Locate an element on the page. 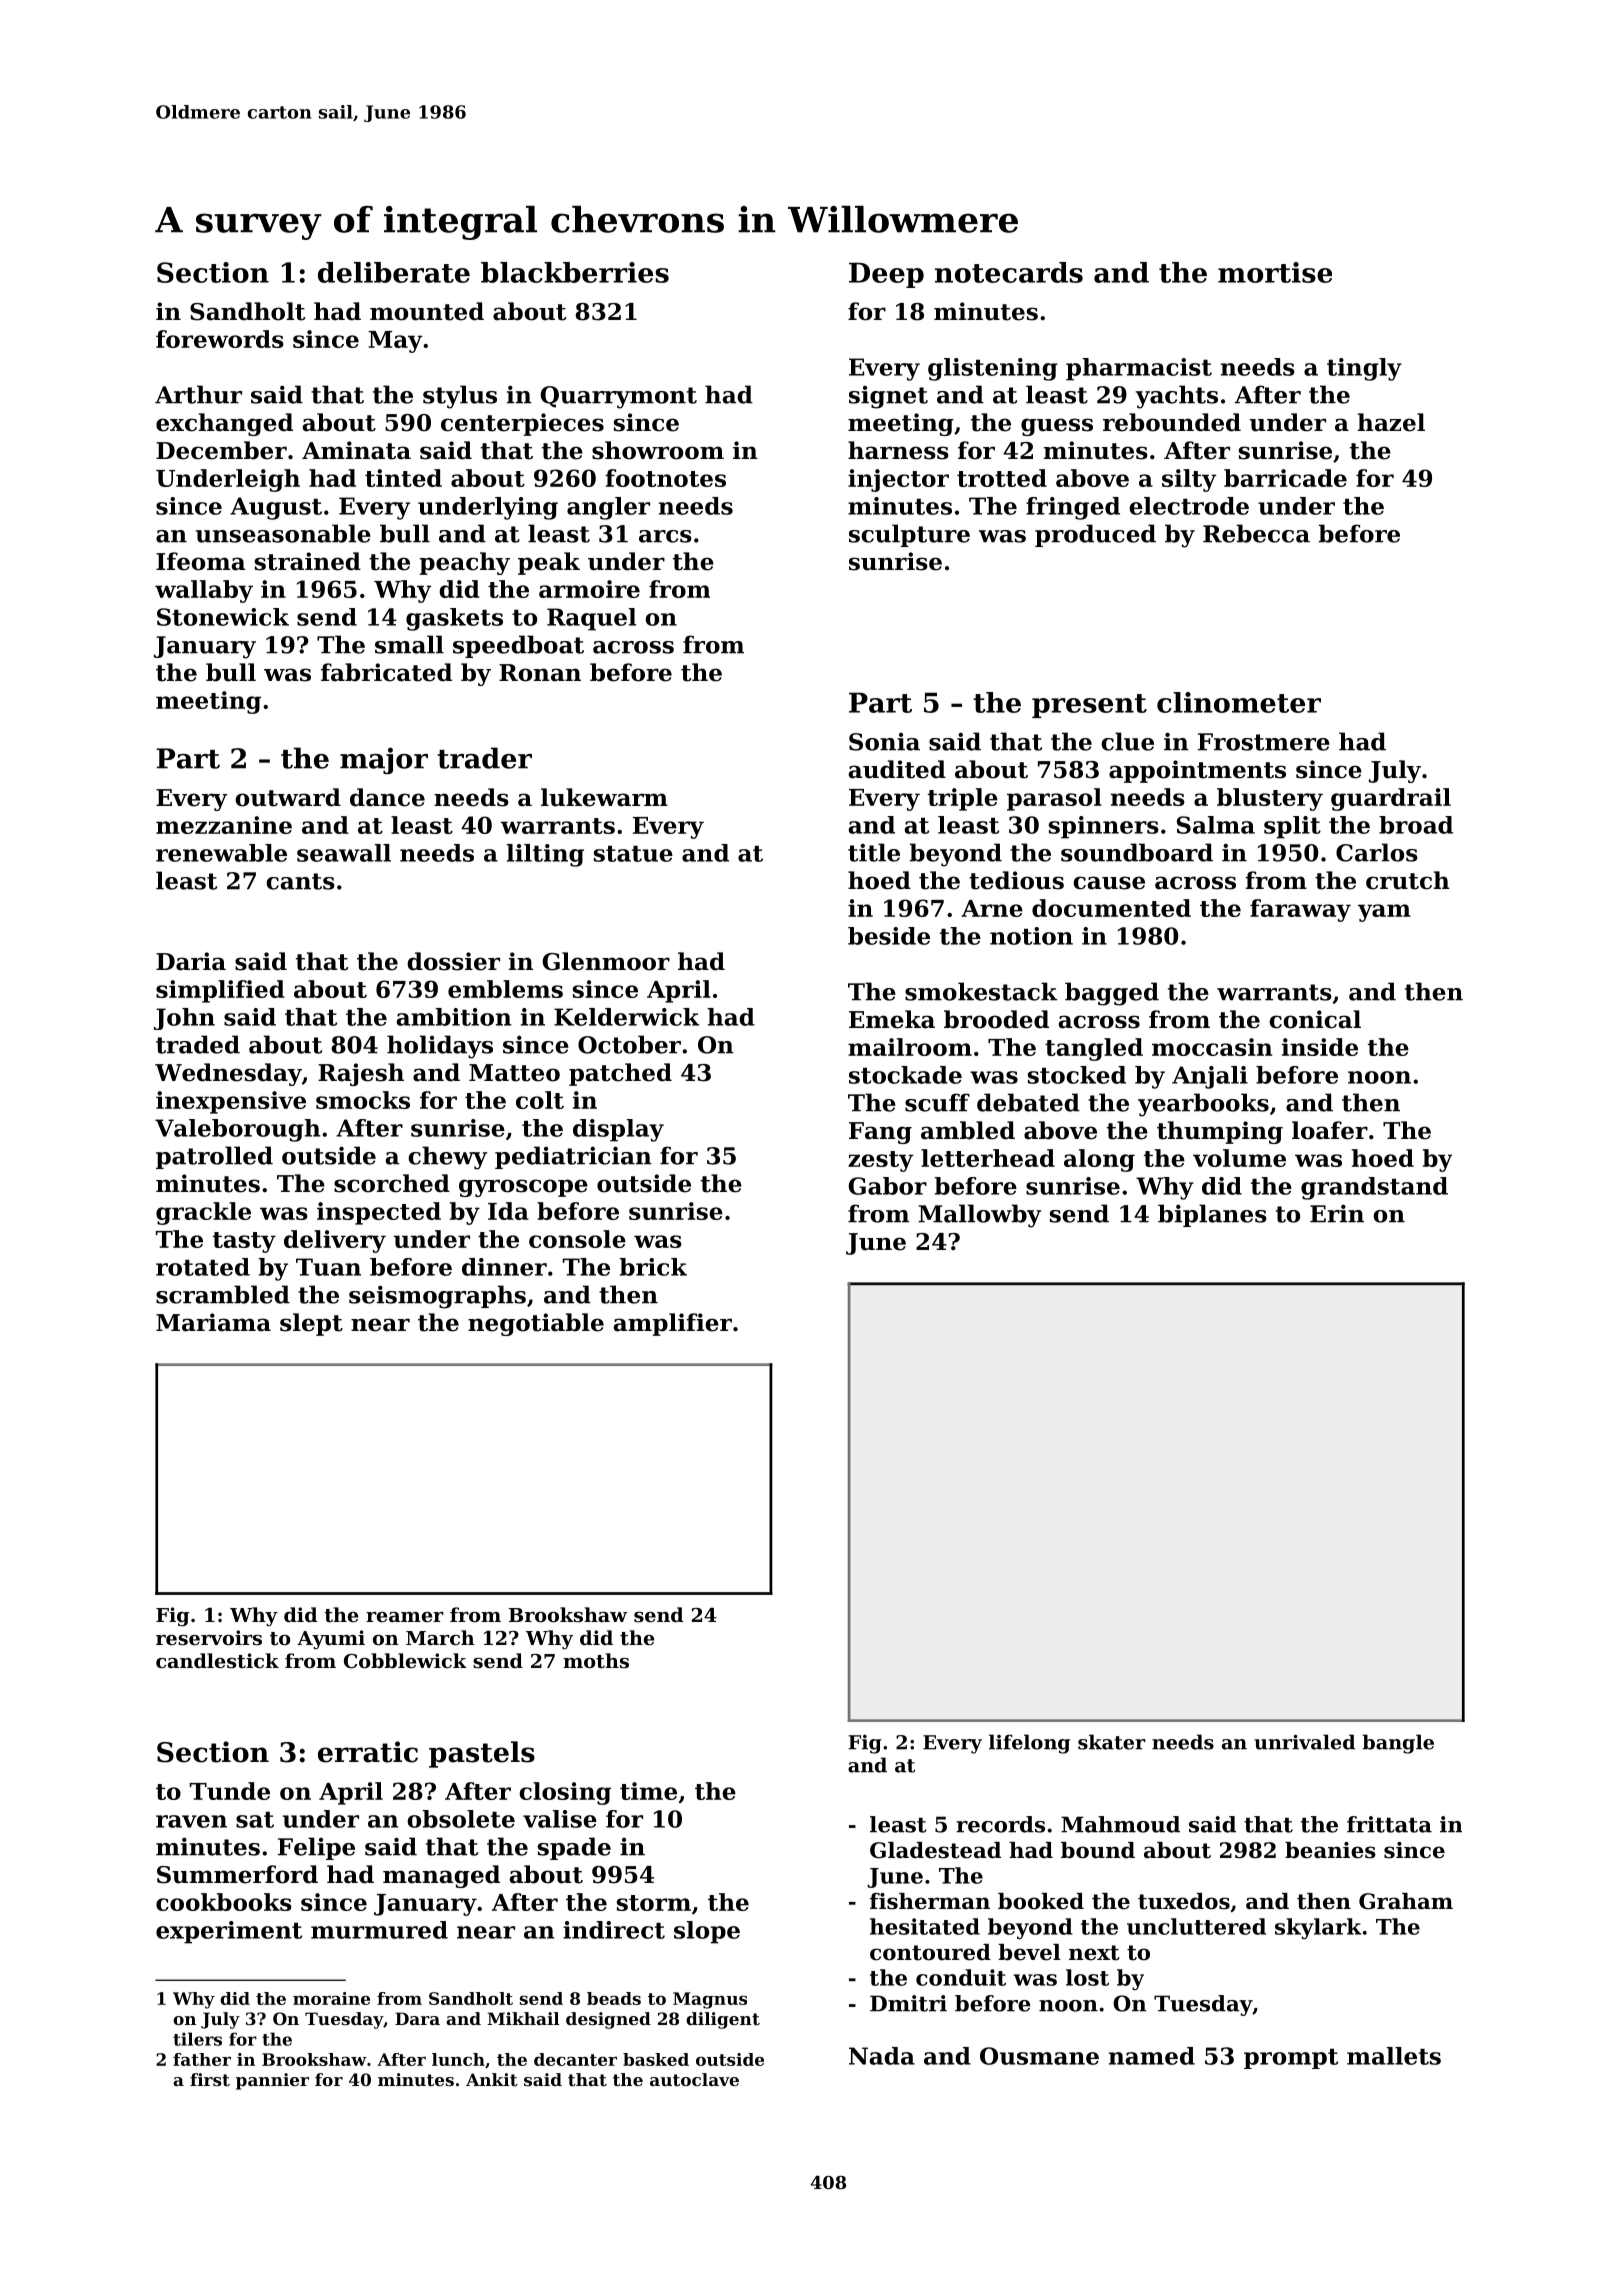  Erin is located at coordinates (1337, 1213).
